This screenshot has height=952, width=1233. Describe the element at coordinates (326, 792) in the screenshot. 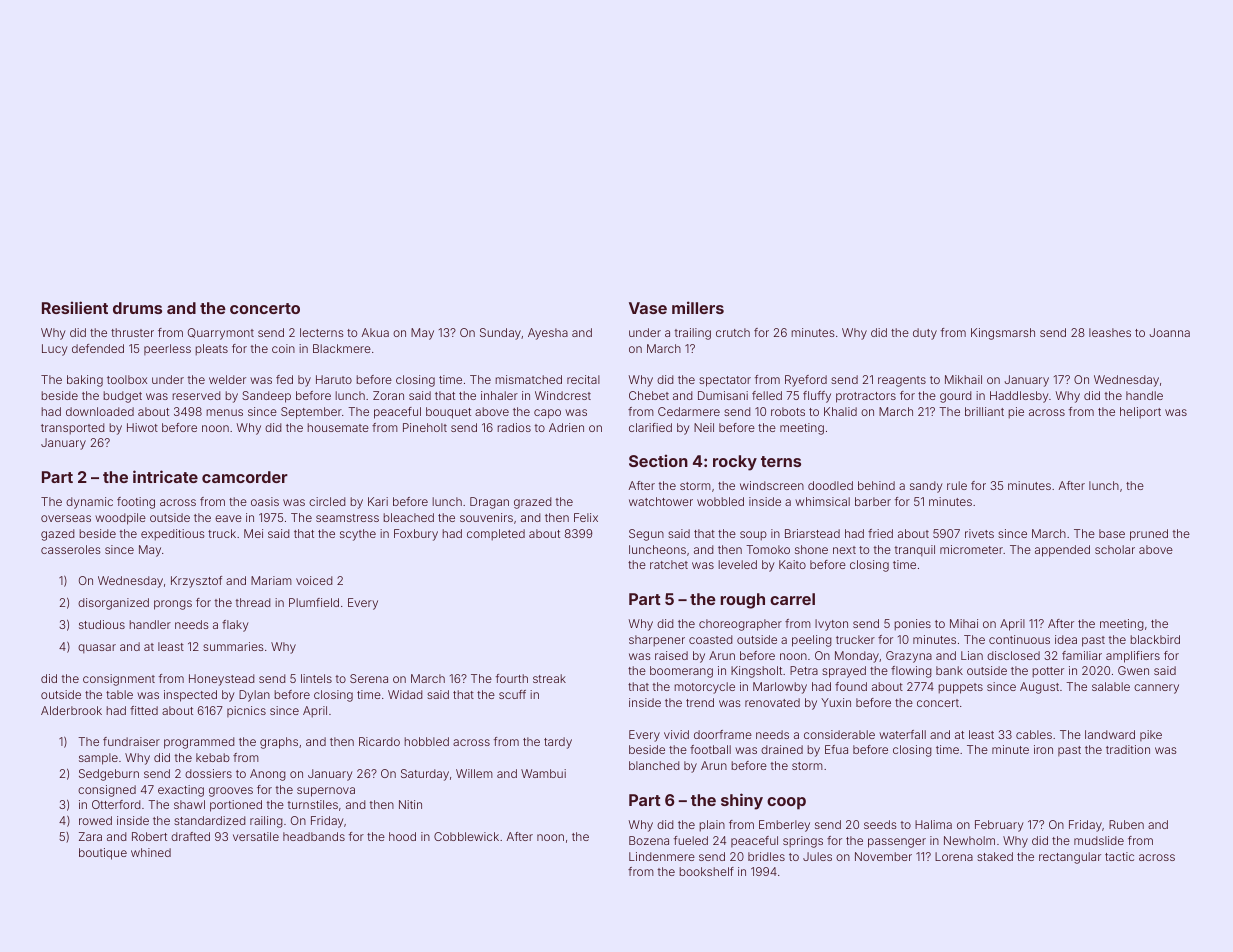

I see `supernova` at that location.
